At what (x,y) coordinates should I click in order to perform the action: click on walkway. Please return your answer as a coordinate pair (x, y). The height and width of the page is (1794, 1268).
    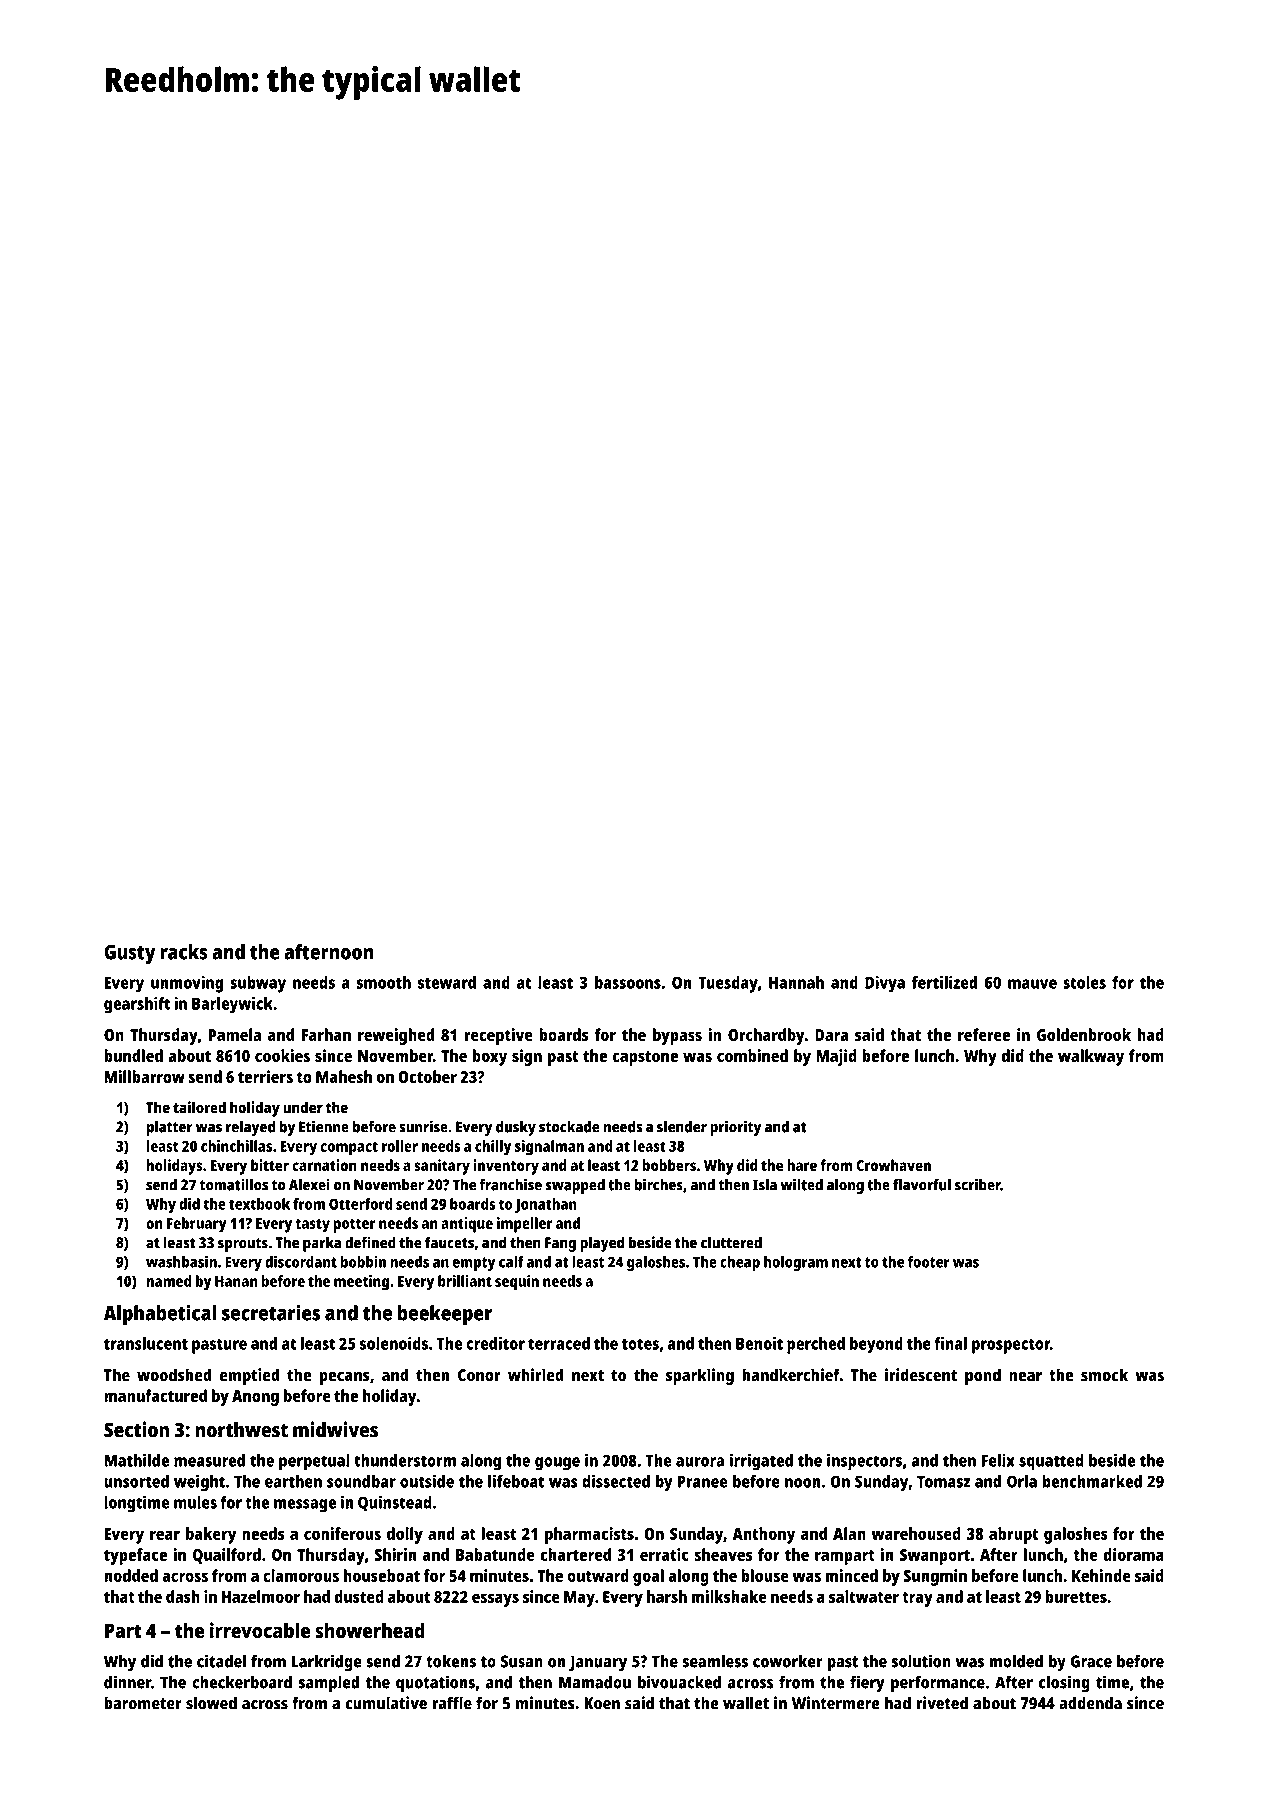
    Looking at the image, I should click on (1091, 1057).
